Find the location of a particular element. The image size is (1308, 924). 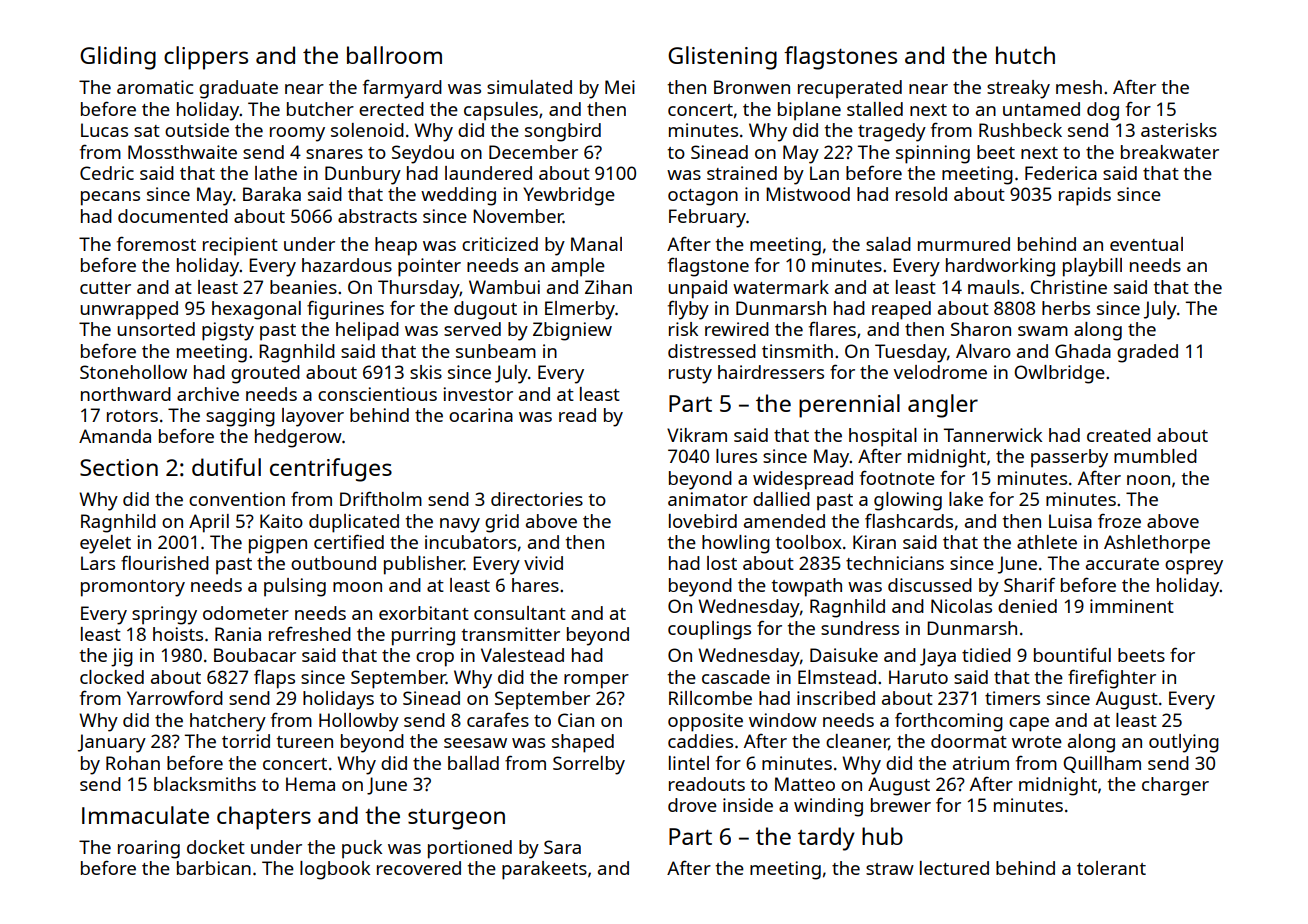

January is located at coordinates (112, 743).
